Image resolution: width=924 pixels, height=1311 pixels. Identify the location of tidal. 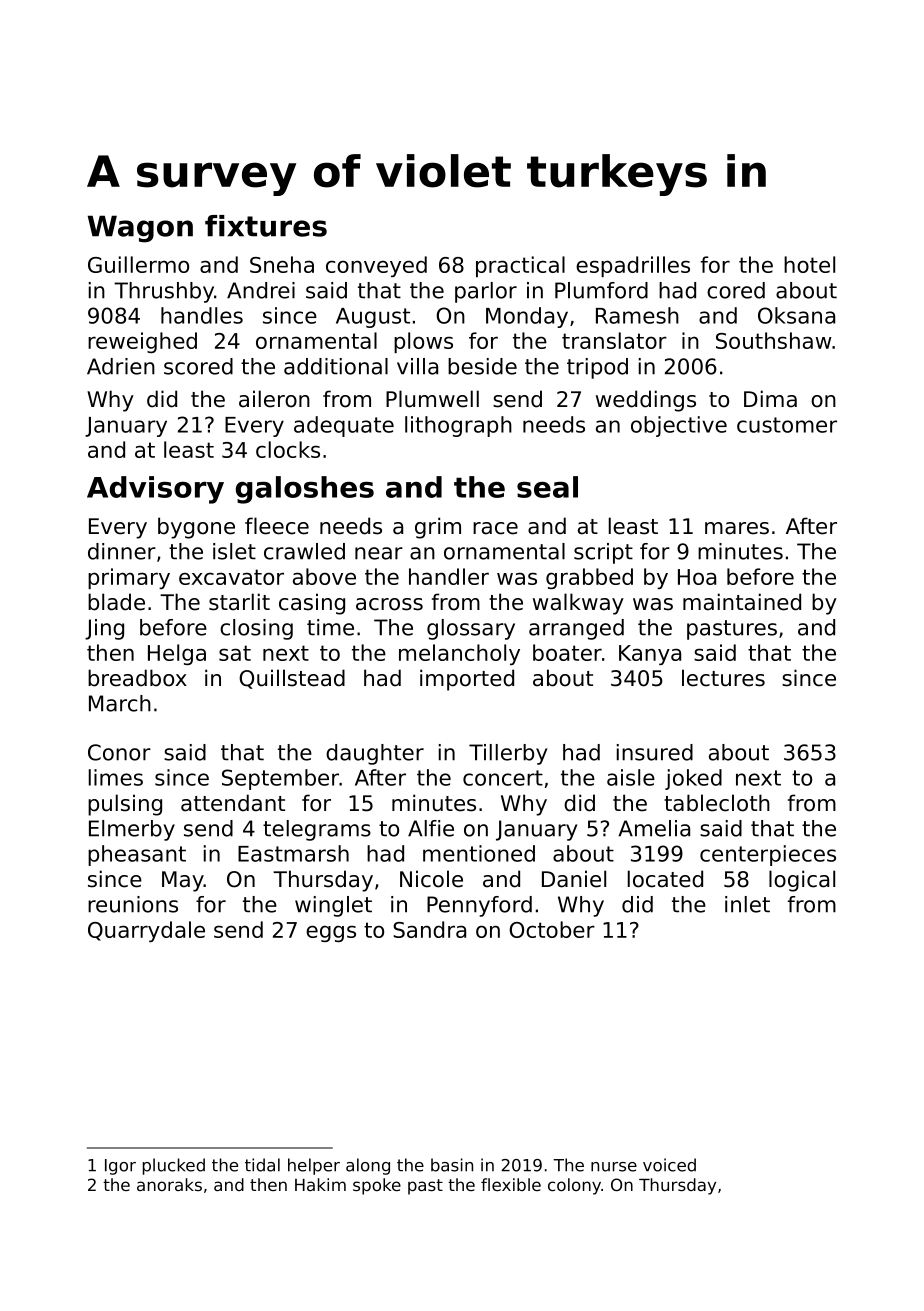
(262, 1165).
